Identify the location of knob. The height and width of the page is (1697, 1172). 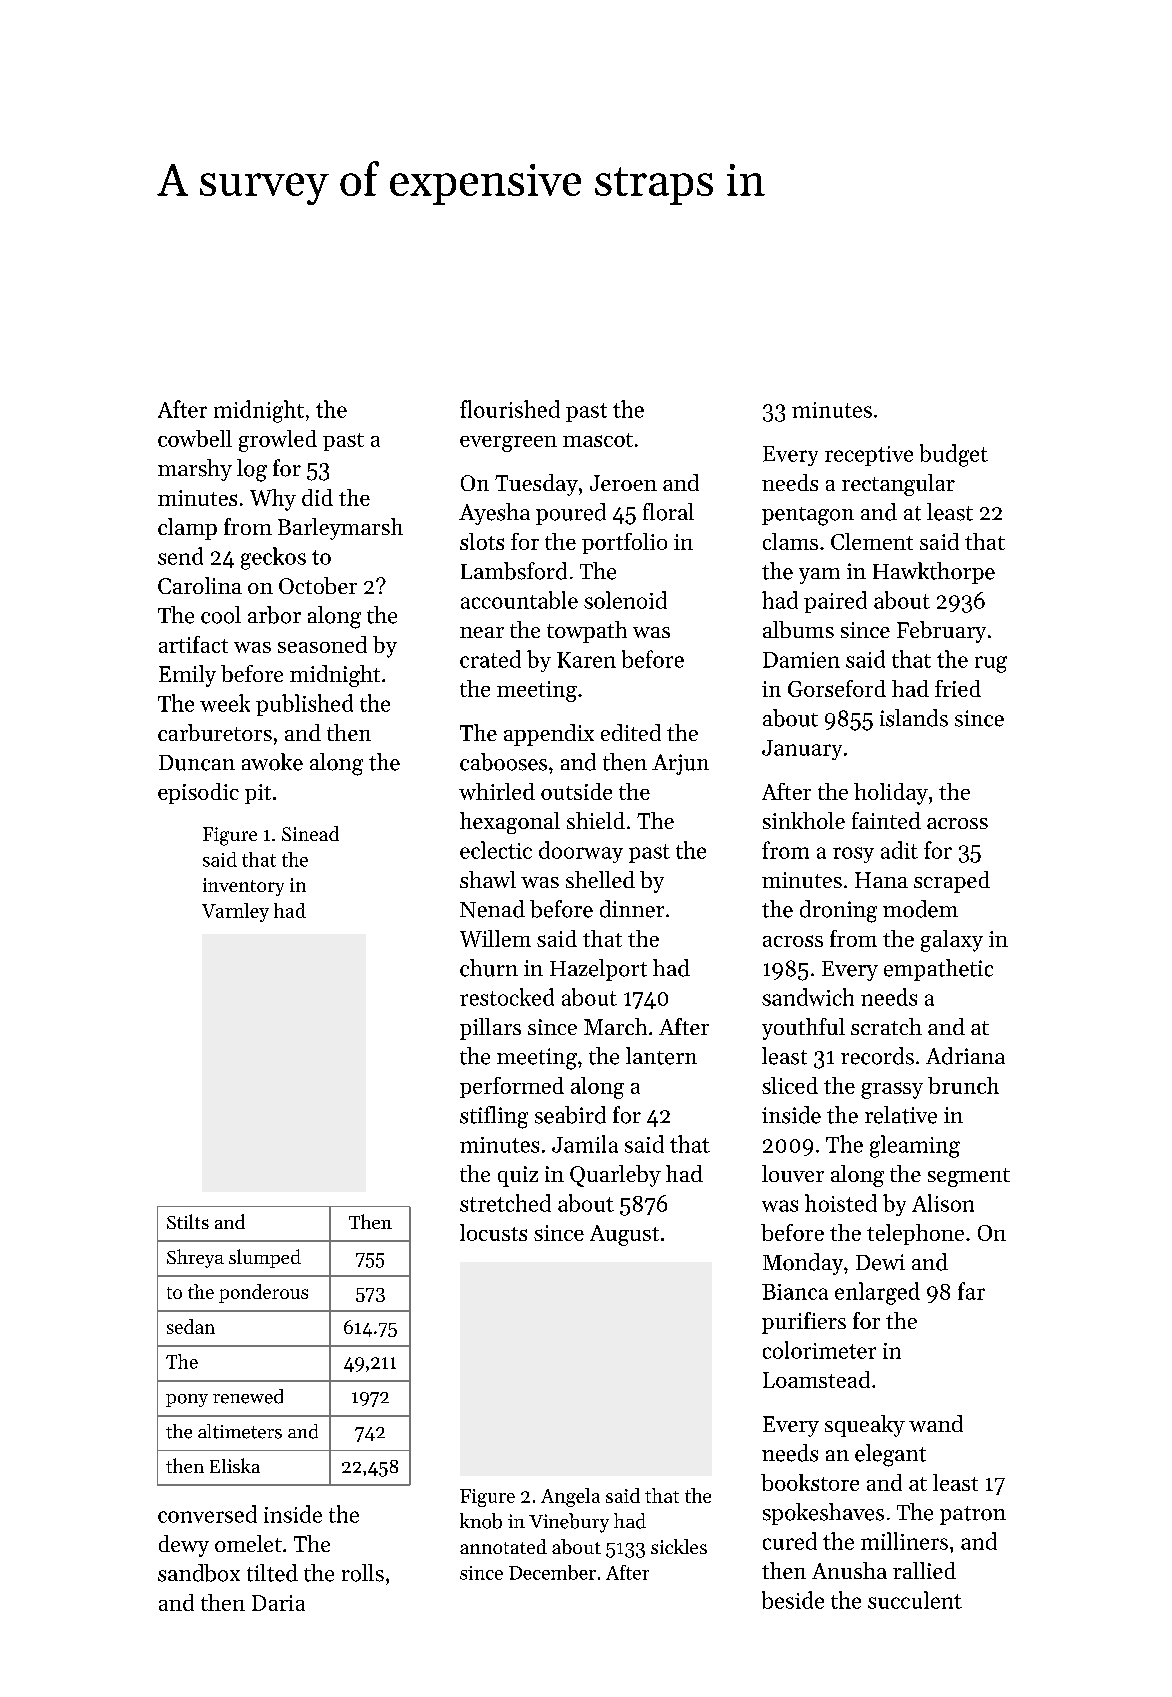
(481, 1521).
